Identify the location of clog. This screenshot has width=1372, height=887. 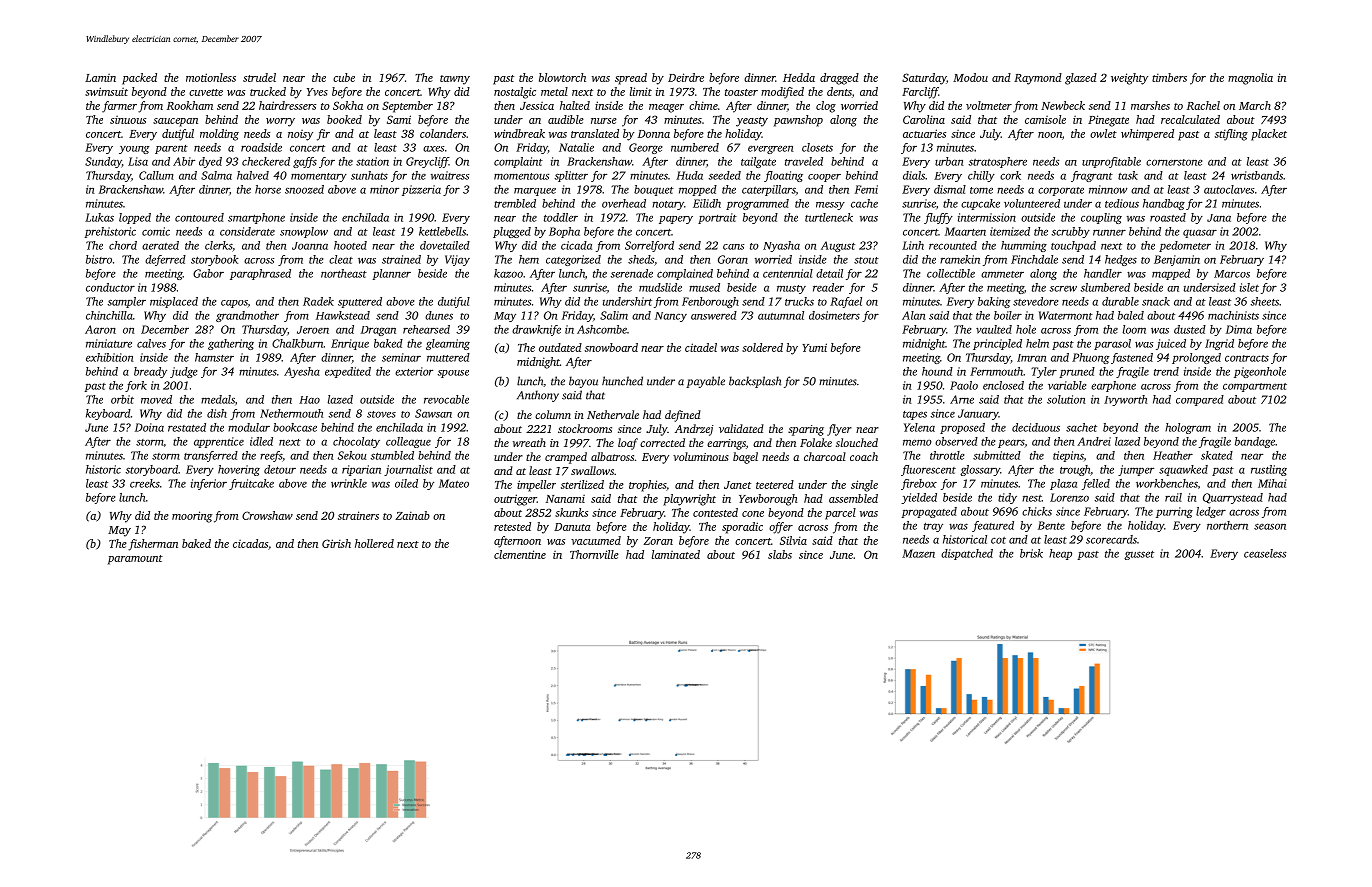
(826, 107).
